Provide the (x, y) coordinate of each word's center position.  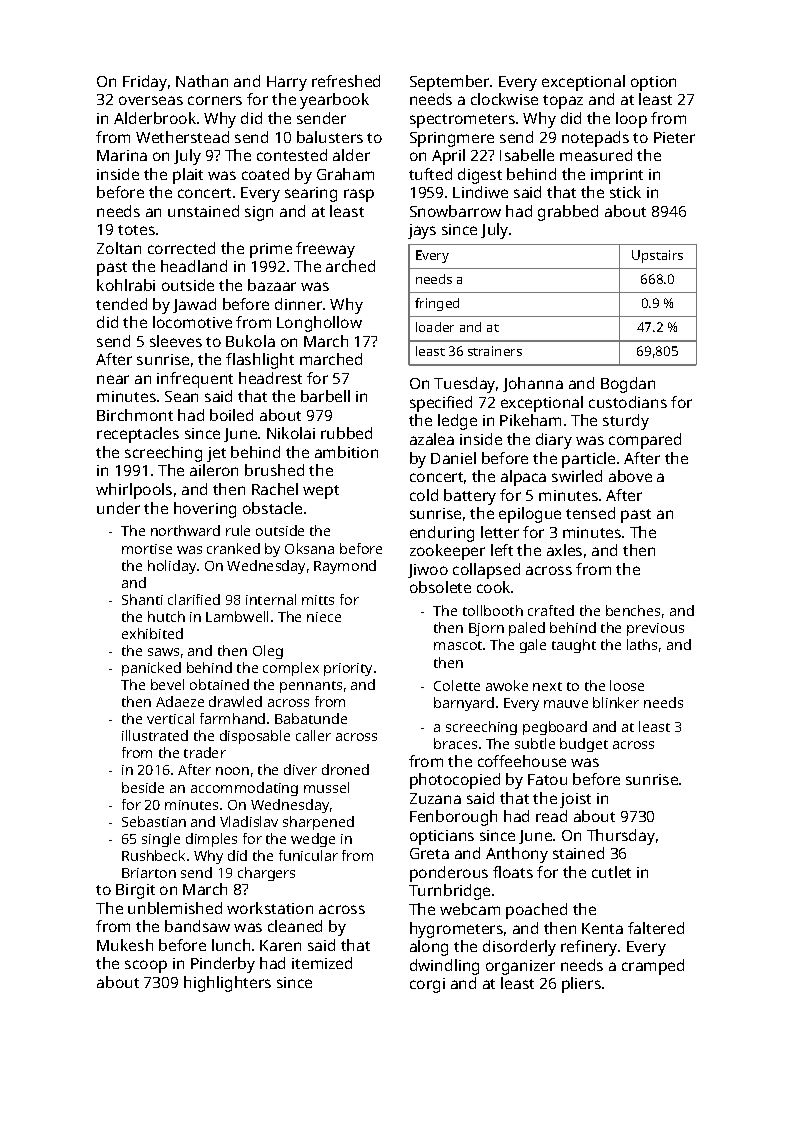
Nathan (202, 81)
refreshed (346, 81)
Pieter (674, 137)
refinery (590, 948)
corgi (427, 985)
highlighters (227, 984)
